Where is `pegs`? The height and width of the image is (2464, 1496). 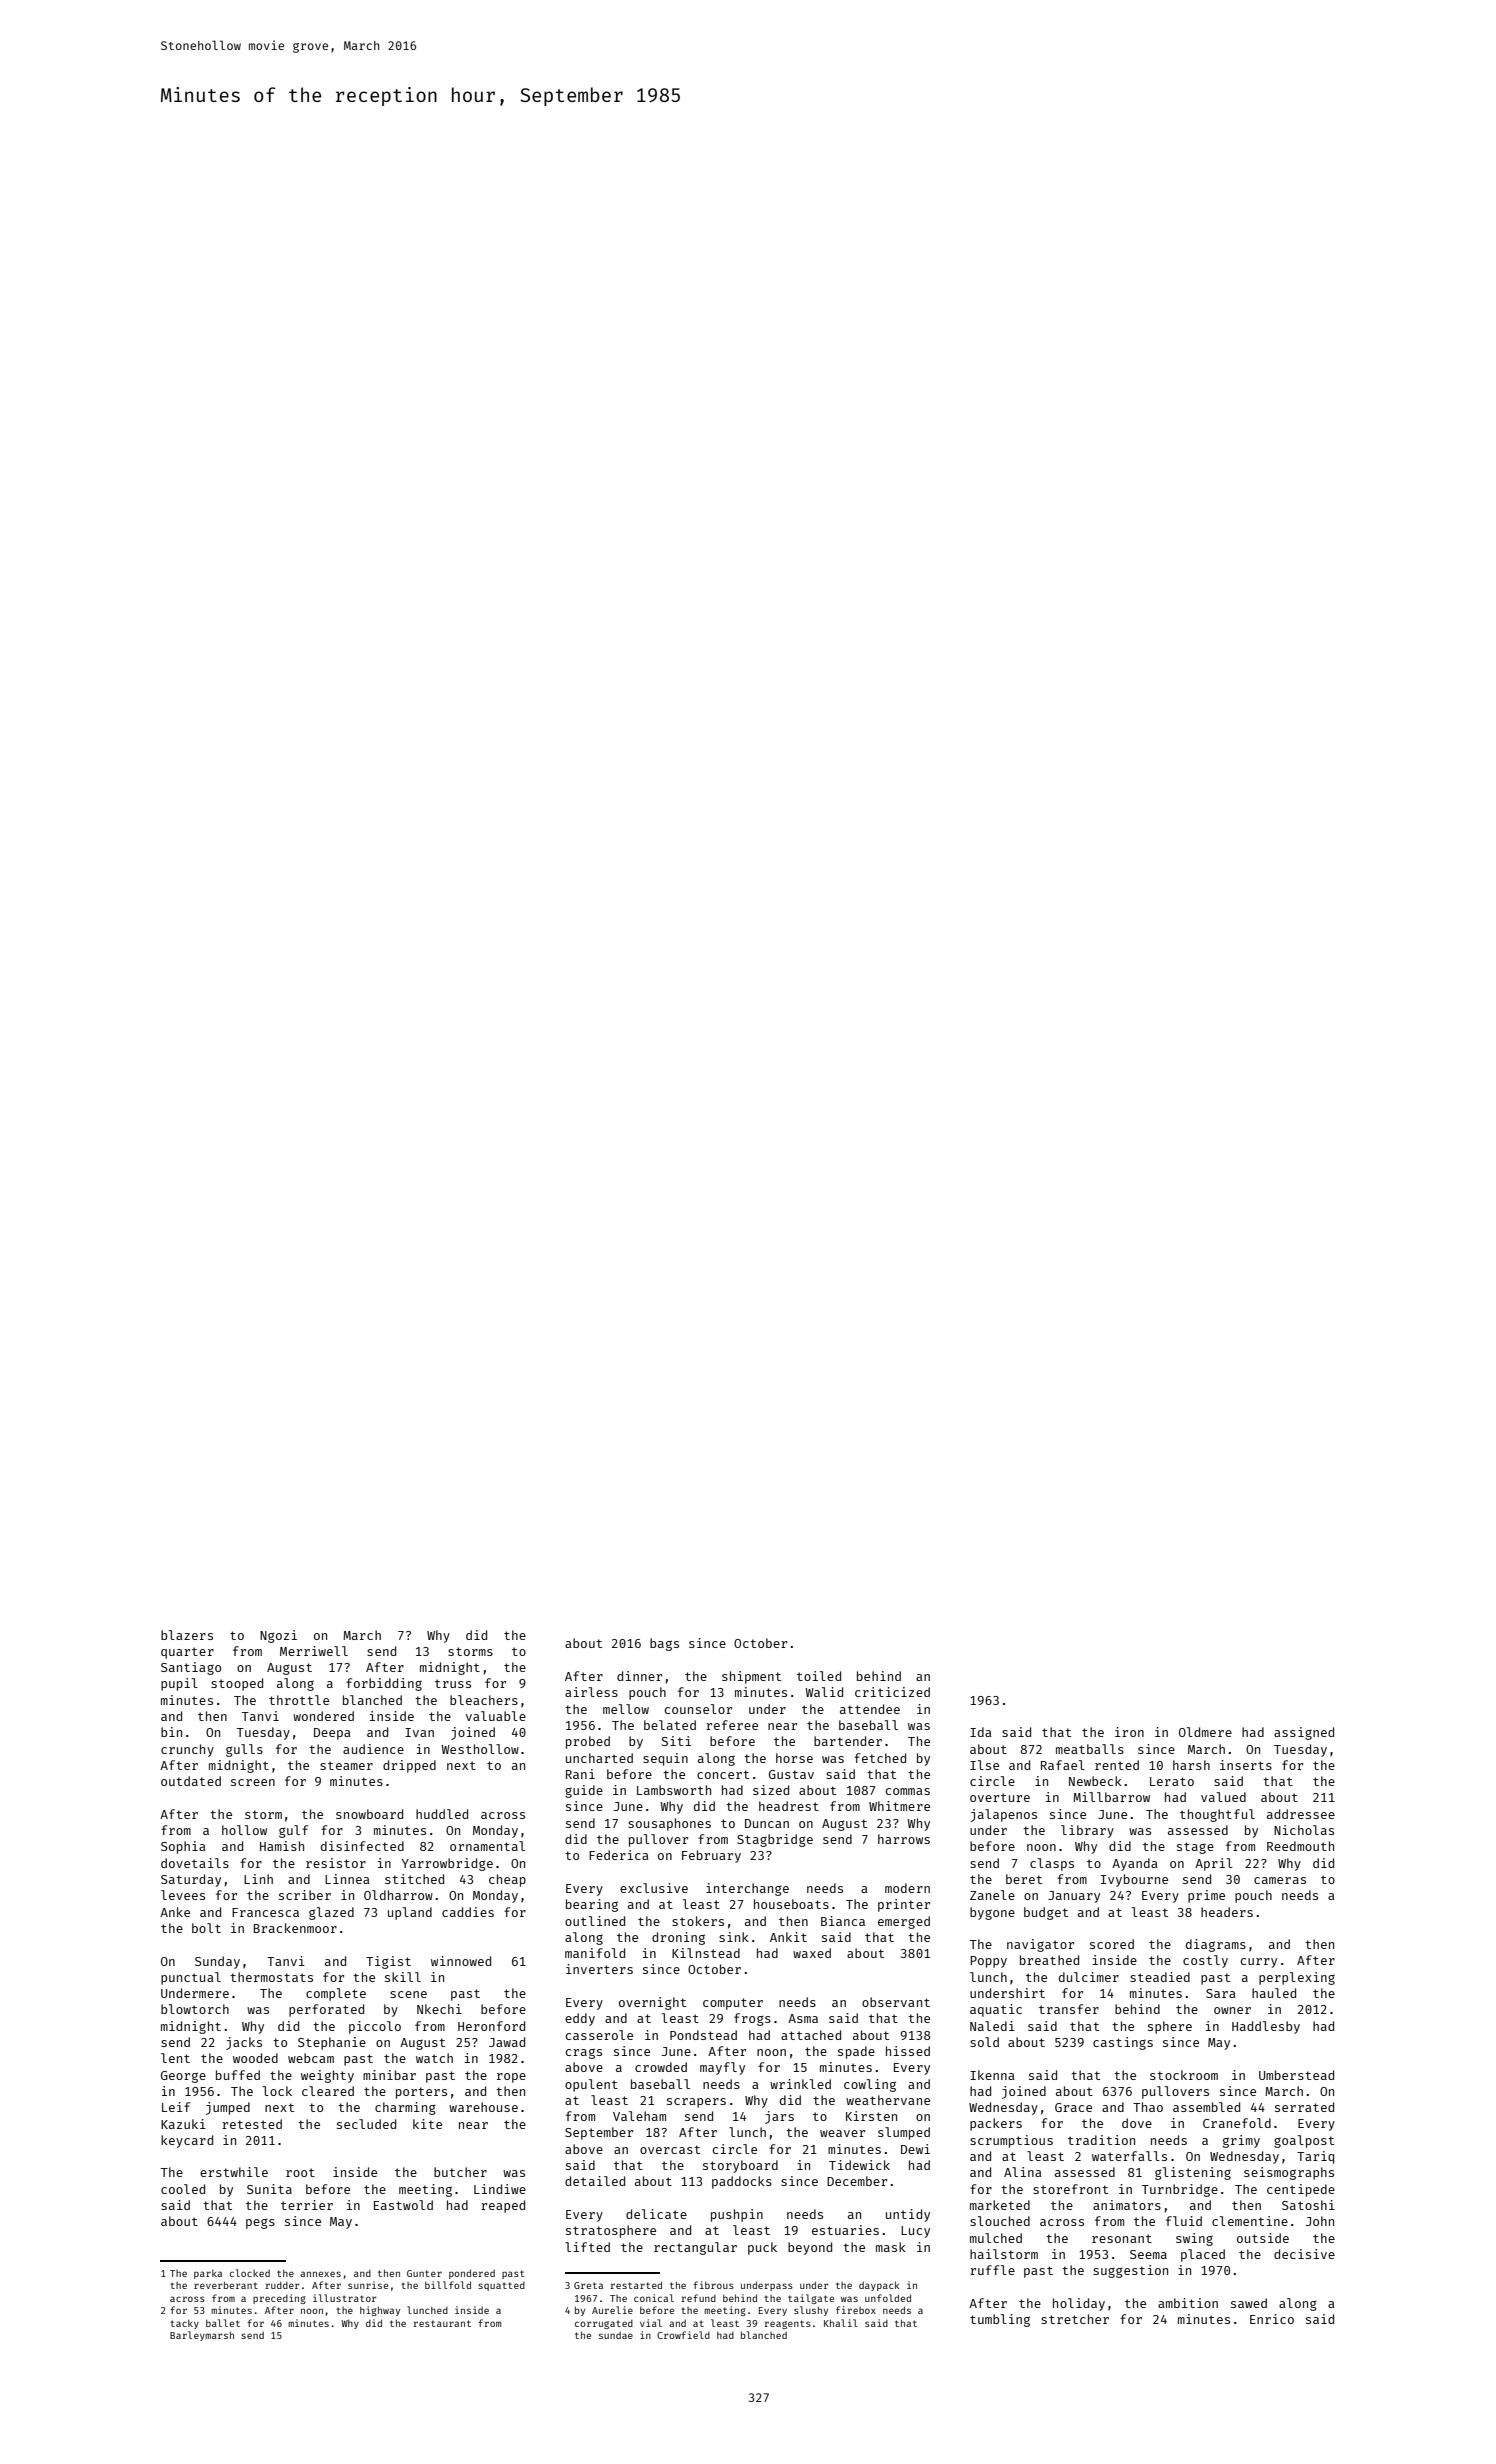 pegs is located at coordinates (260, 2223).
